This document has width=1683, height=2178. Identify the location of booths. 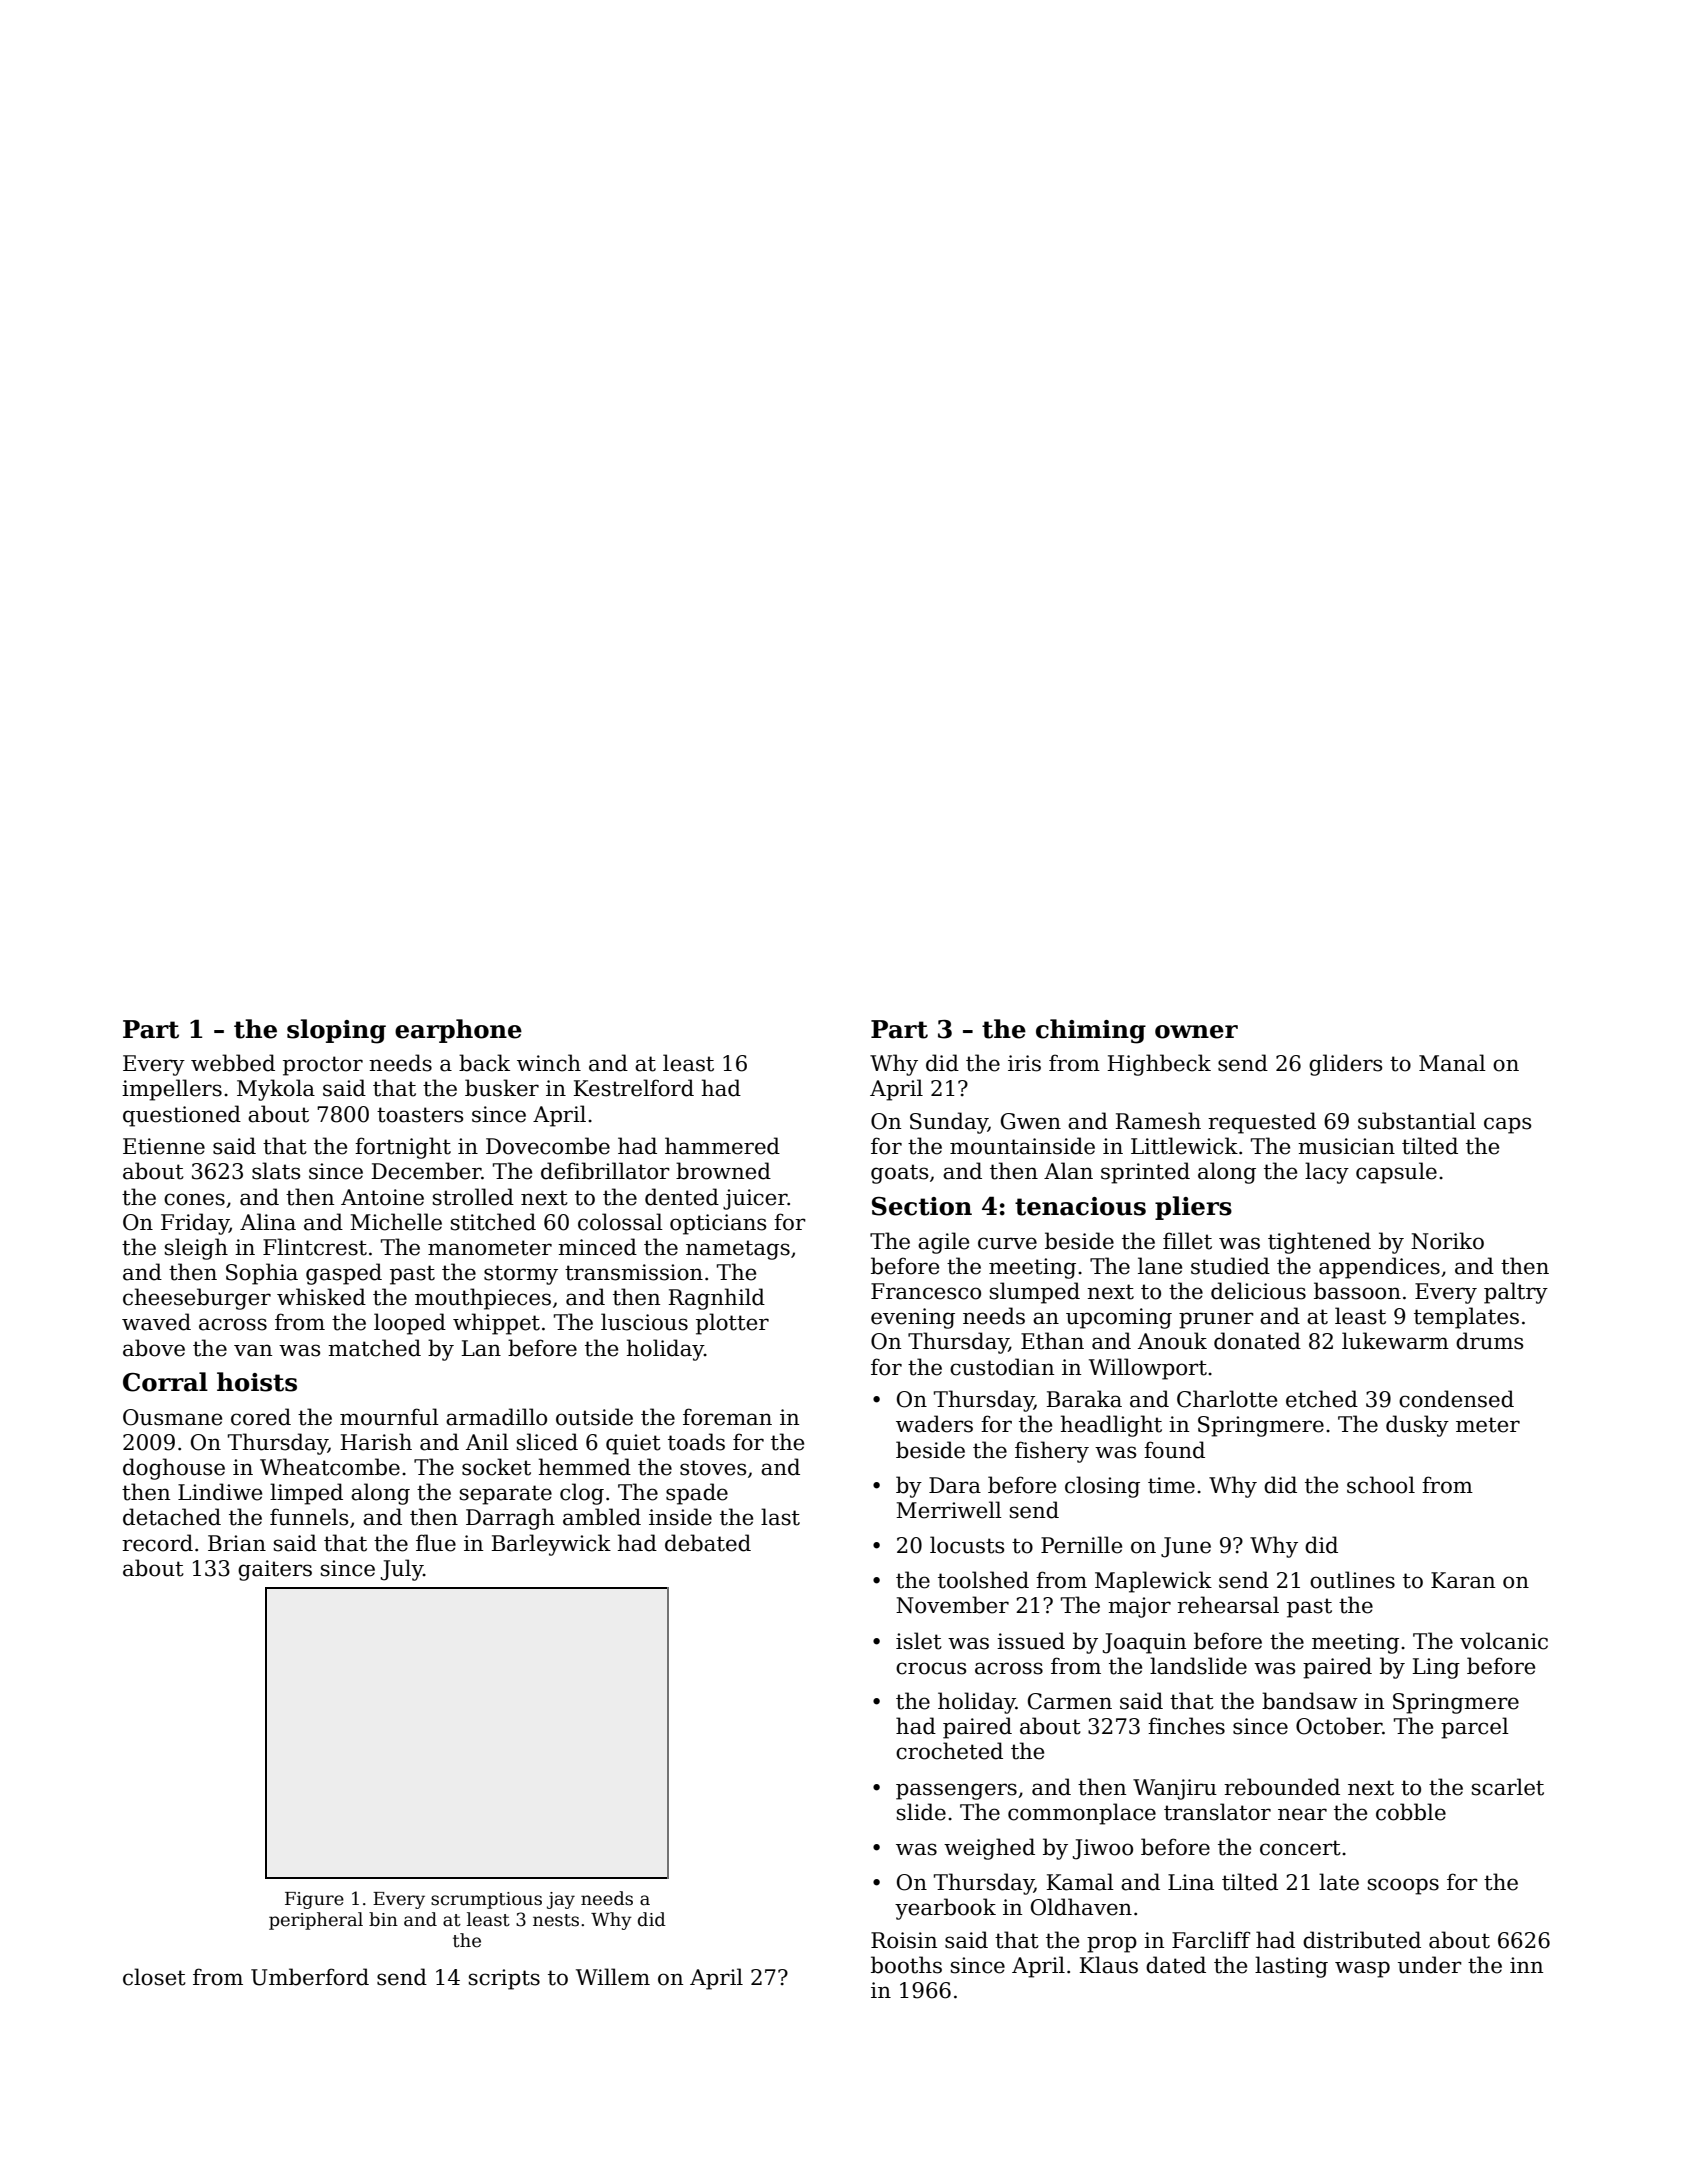
(906, 1965).
